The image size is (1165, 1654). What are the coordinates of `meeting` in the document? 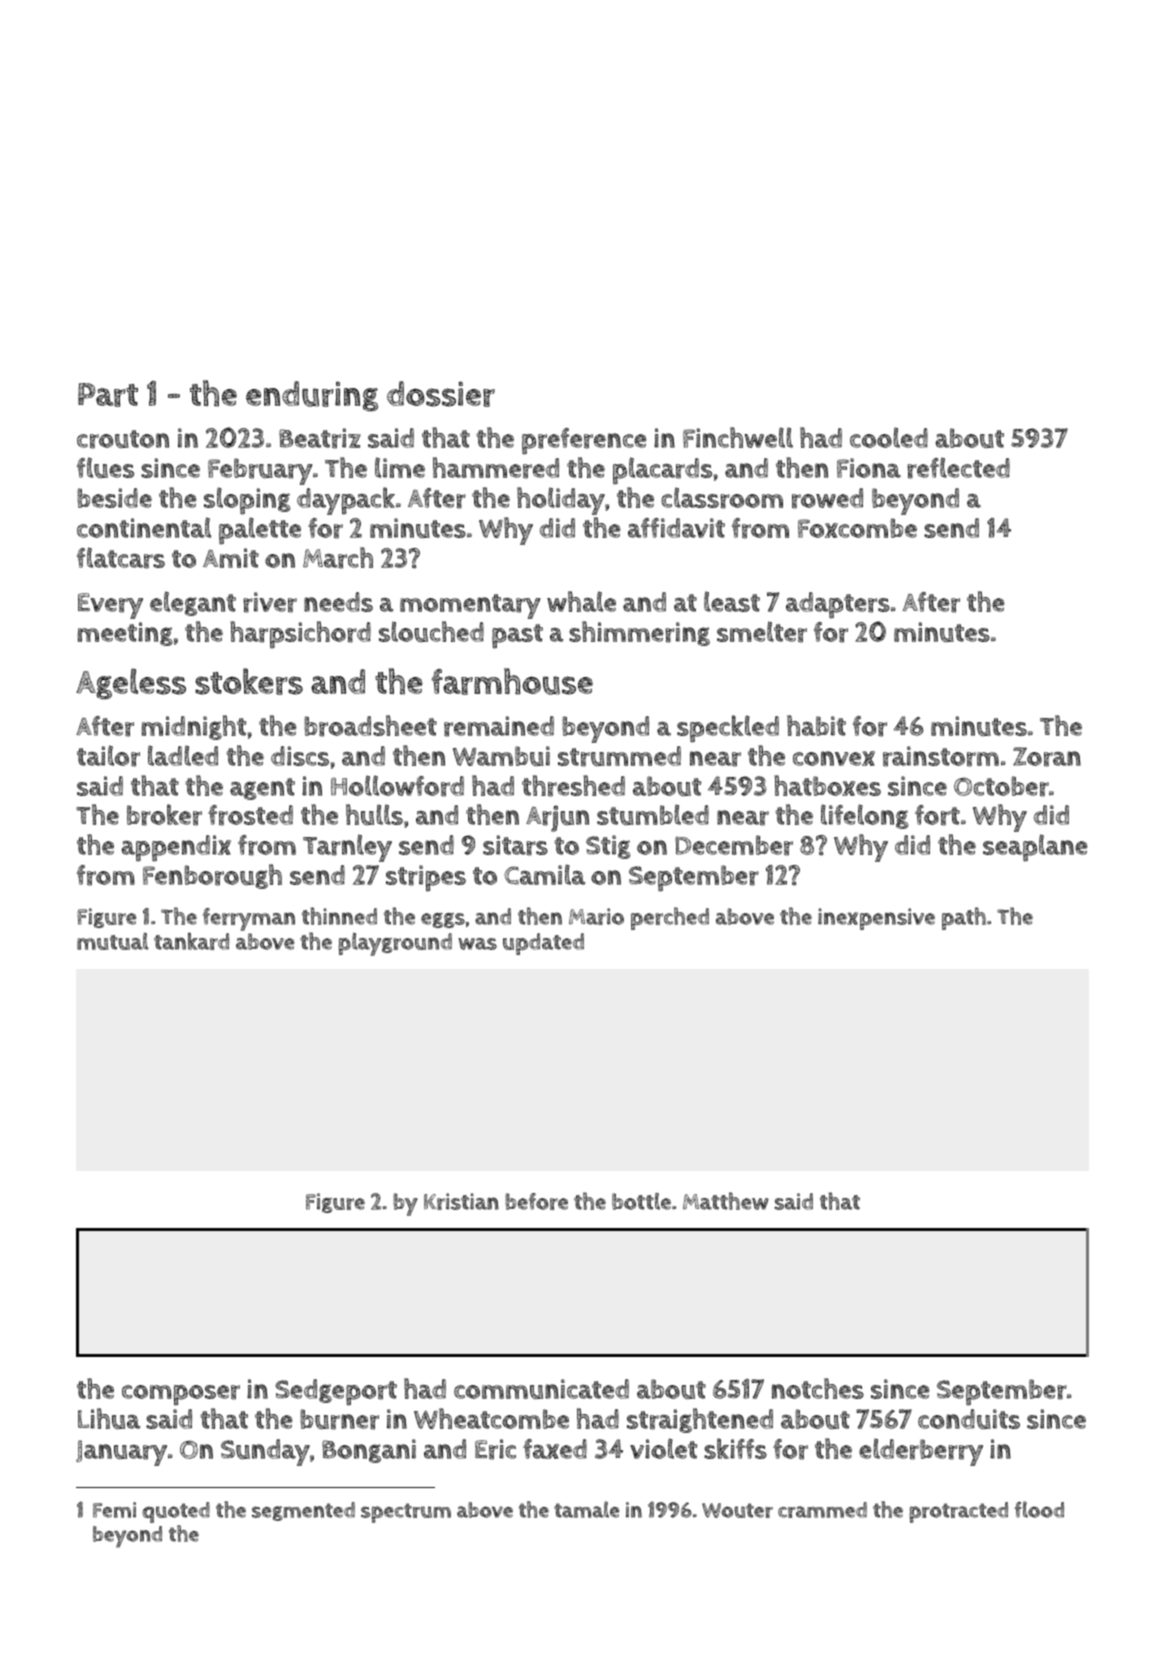 It's located at (125, 634).
